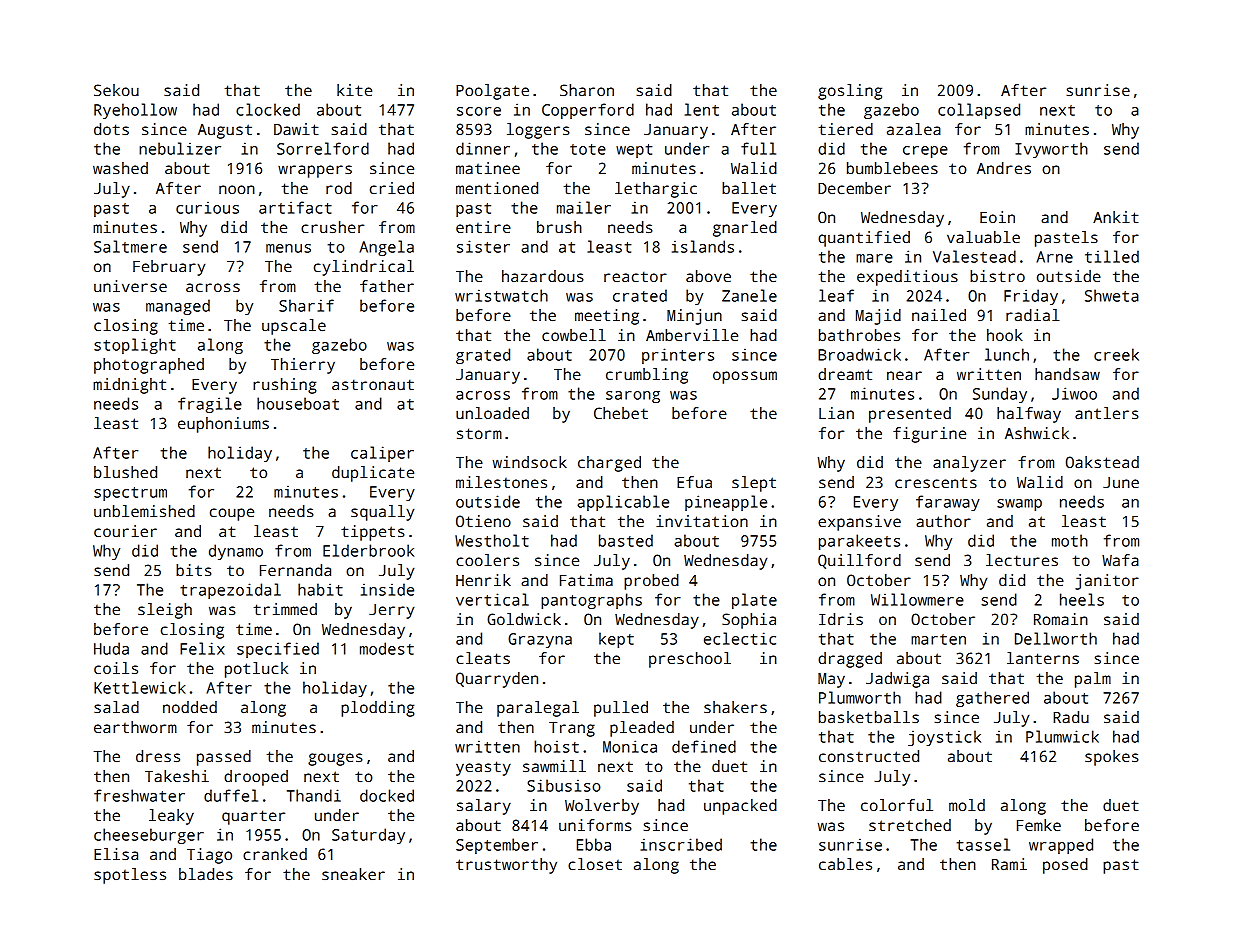  What do you see at coordinates (125, 472) in the screenshot?
I see `blushed` at bounding box center [125, 472].
